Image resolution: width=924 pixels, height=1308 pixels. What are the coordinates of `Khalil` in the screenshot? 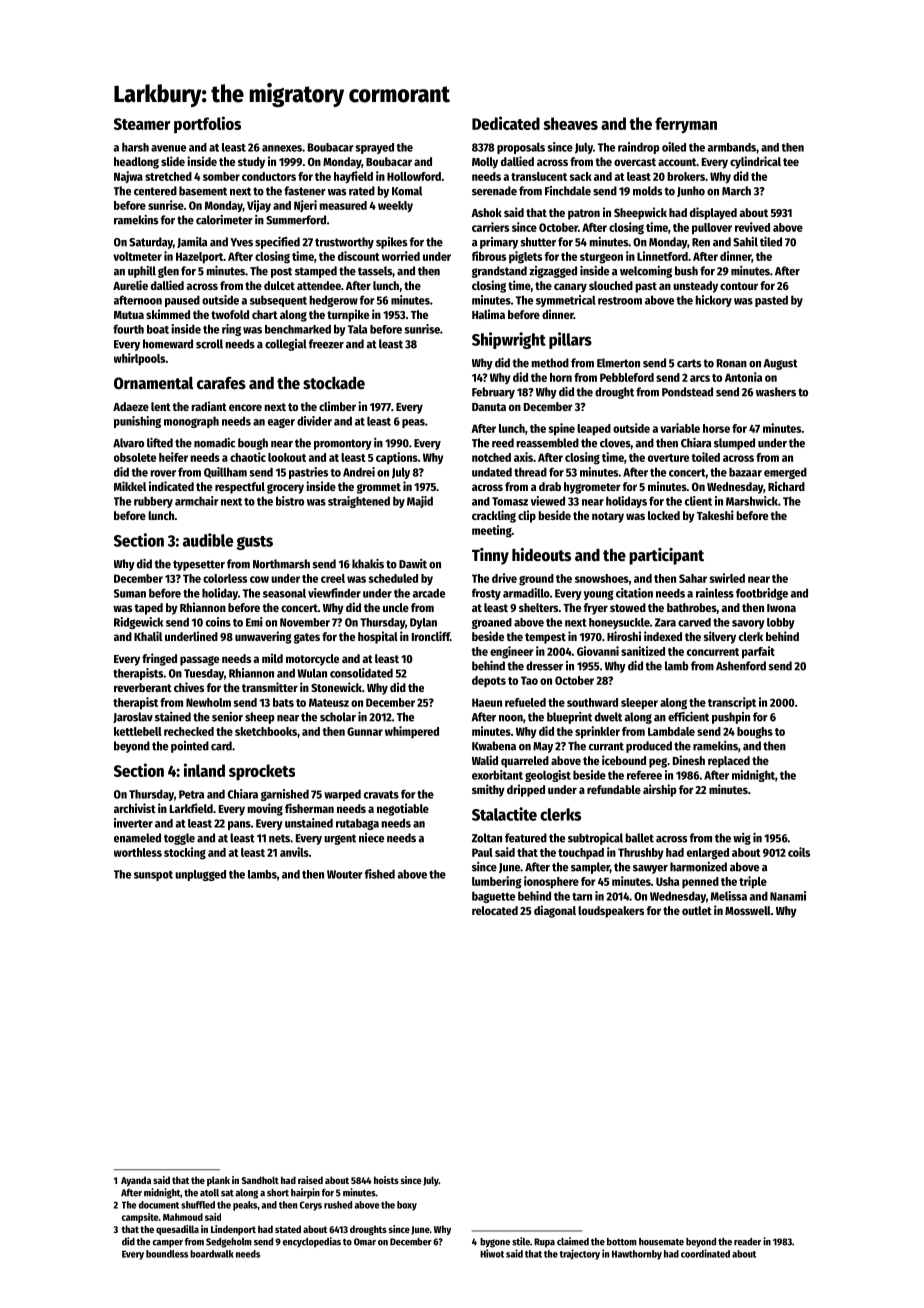 It's located at (148, 636).
